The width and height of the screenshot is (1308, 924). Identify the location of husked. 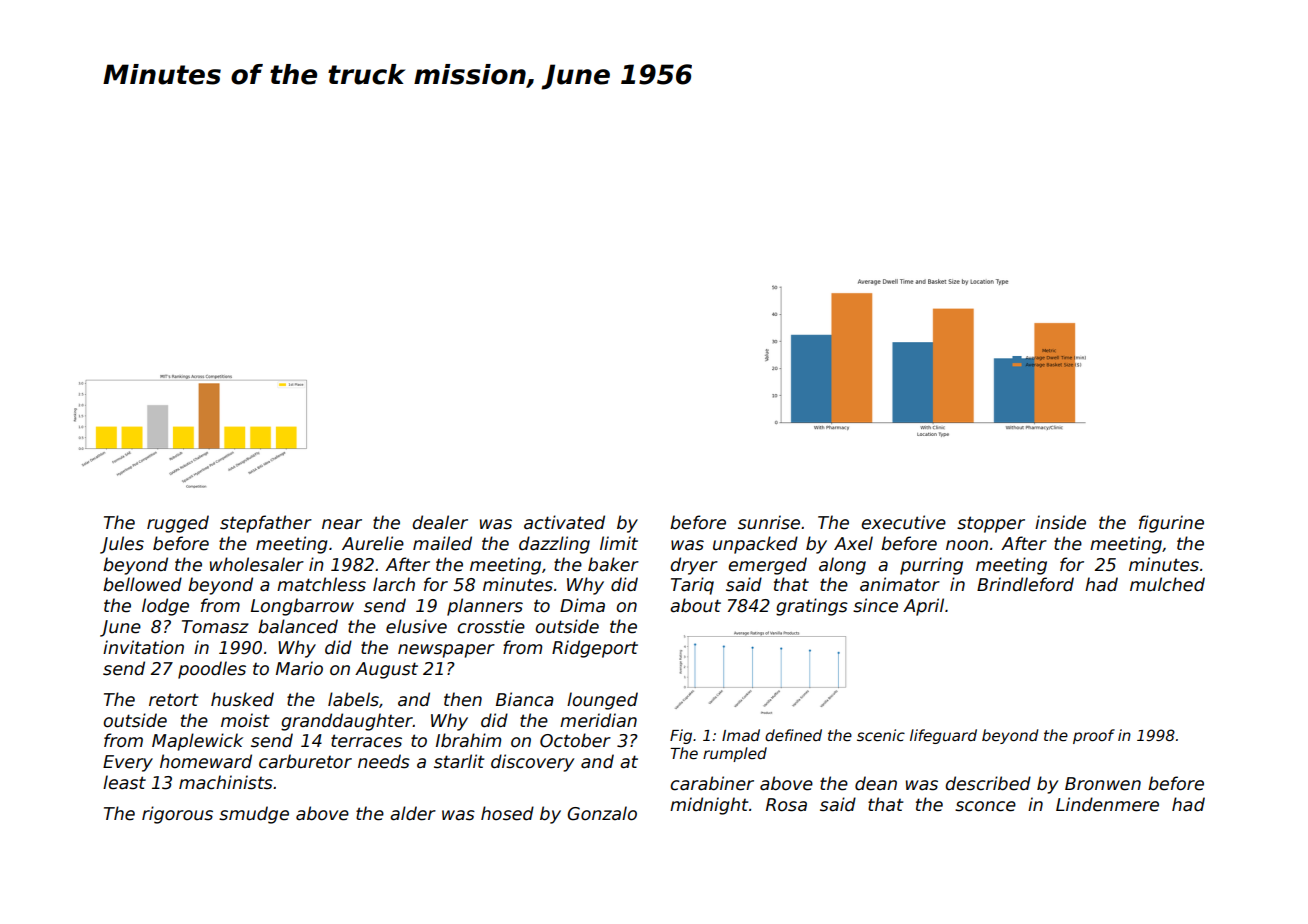
(242, 699).
